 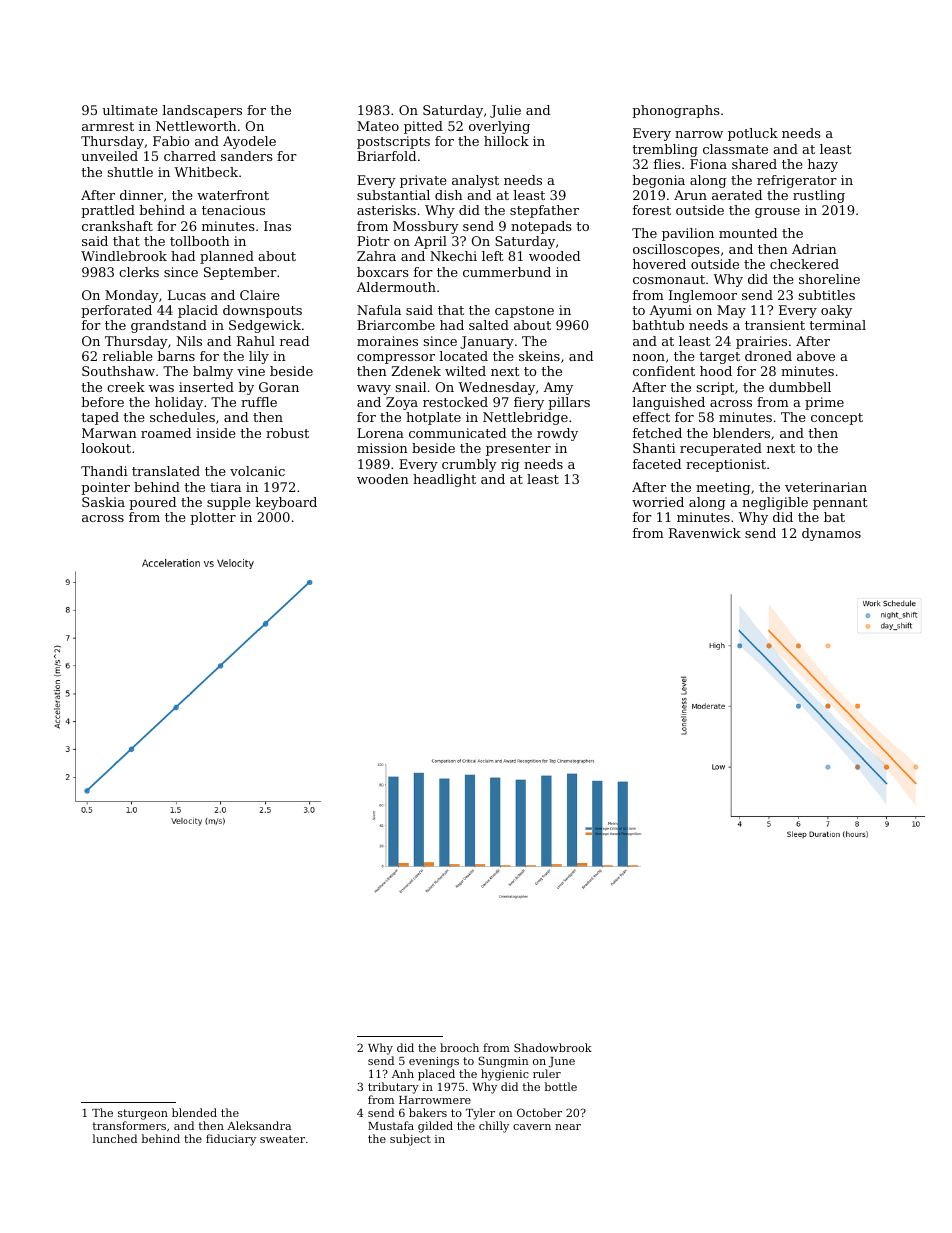 What do you see at coordinates (705, 533) in the screenshot?
I see `Ravenwick` at bounding box center [705, 533].
